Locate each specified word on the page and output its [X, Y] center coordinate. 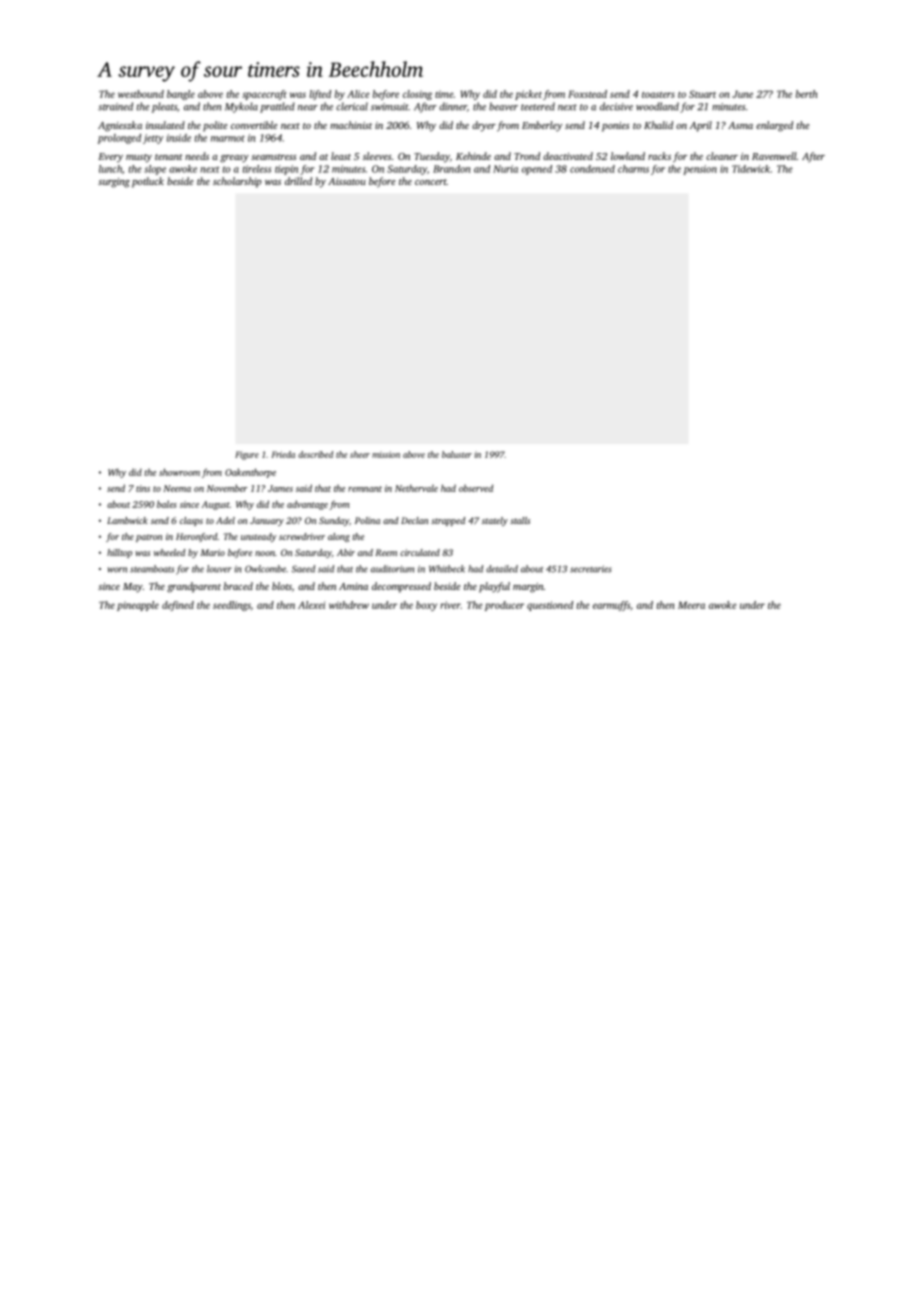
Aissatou [347, 181]
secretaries [591, 569]
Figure [247, 455]
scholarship [237, 182]
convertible [254, 125]
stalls [520, 520]
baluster [457, 454]
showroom [179, 472]
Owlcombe [265, 569]
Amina [353, 586]
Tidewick [751, 169]
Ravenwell [774, 156]
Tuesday [432, 157]
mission [386, 454]
